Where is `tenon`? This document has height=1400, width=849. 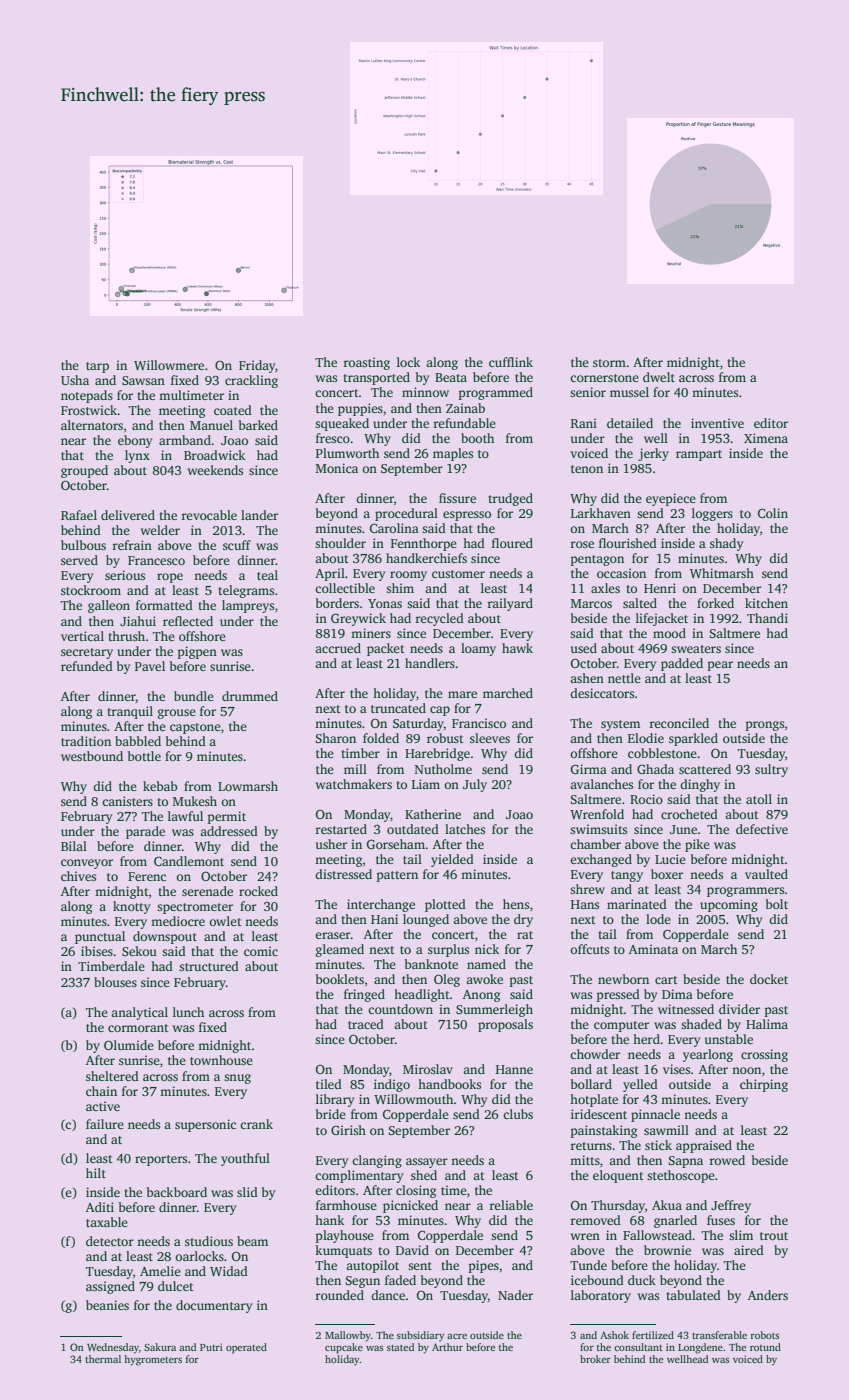
tenon is located at coordinates (587, 469).
